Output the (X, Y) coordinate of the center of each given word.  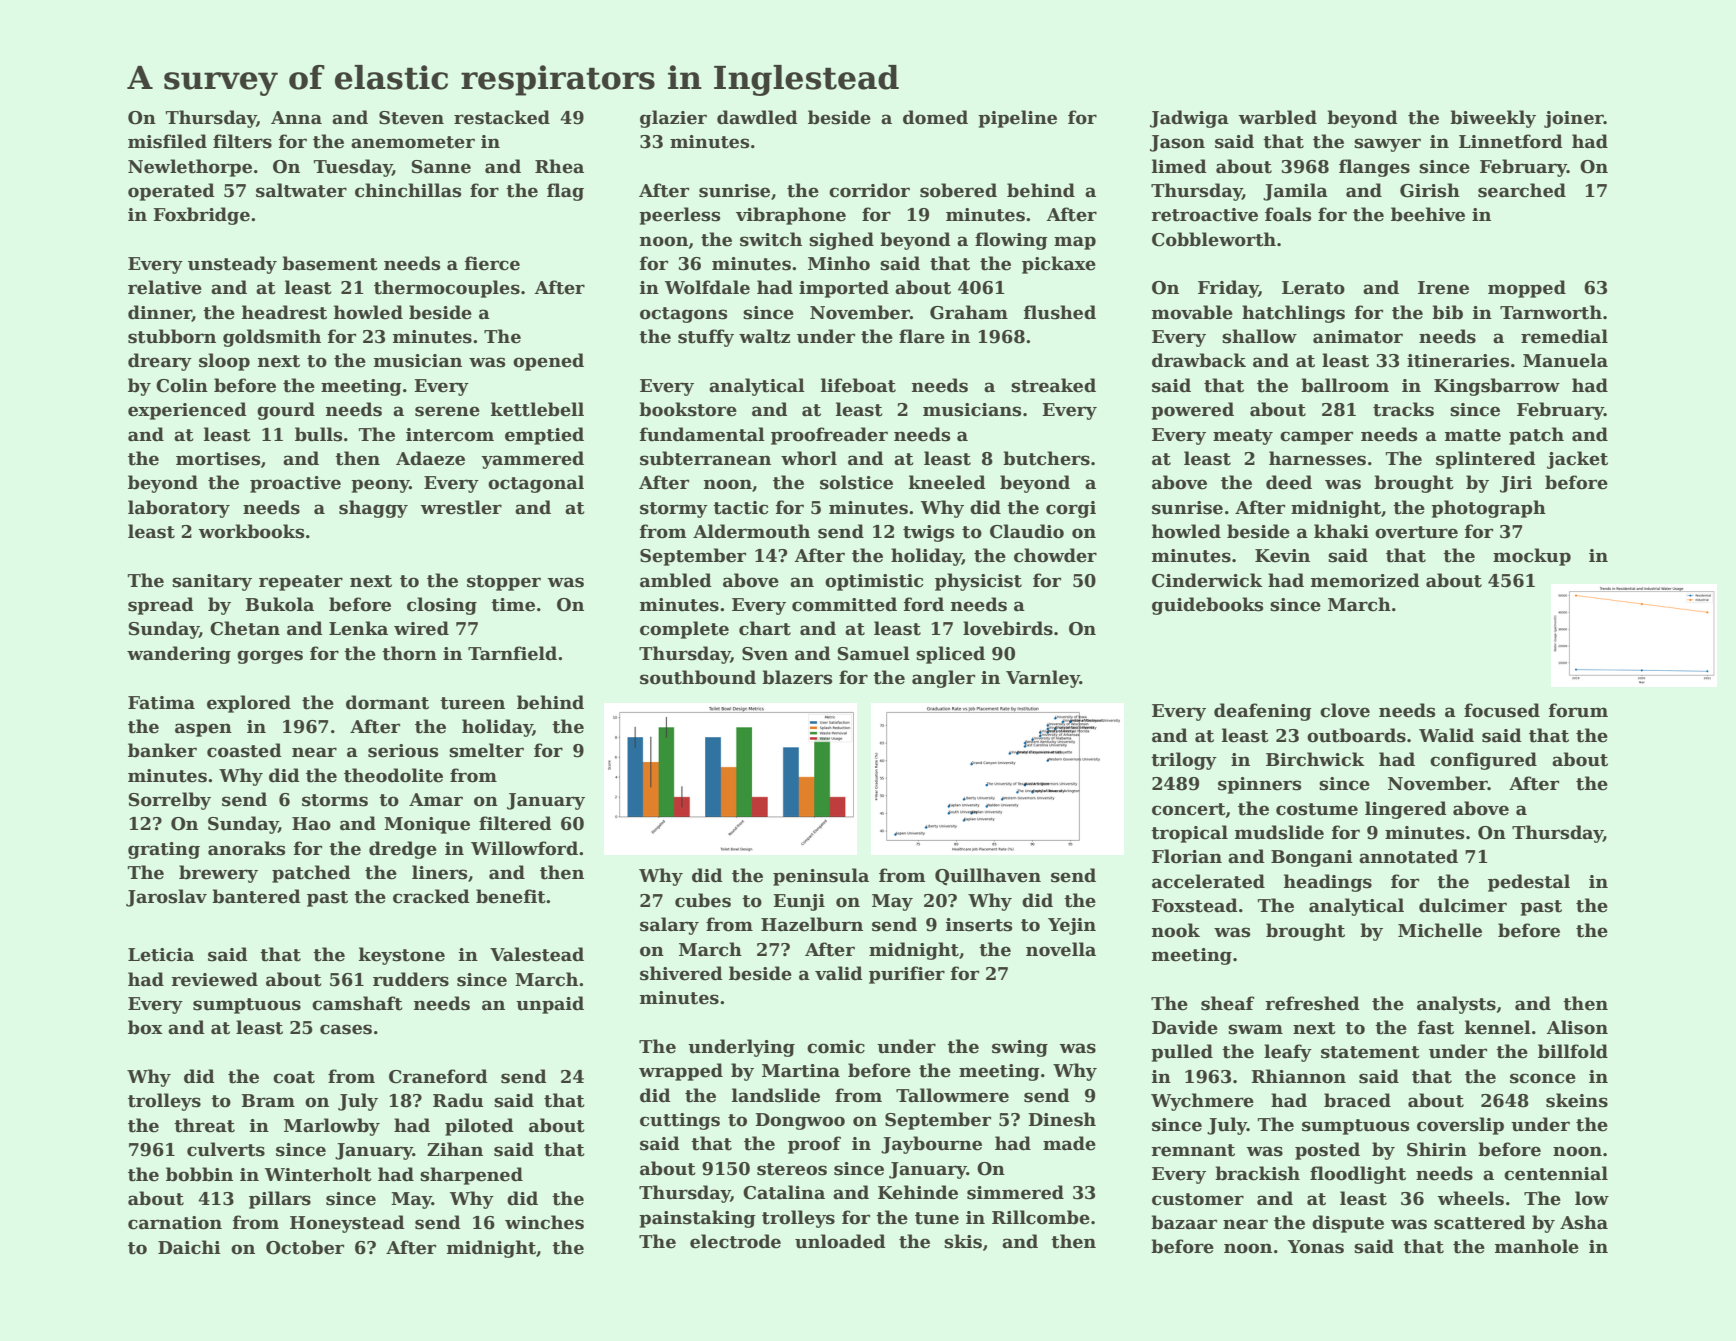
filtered (515, 823)
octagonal (536, 484)
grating (164, 850)
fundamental (702, 434)
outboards (1356, 735)
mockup (1532, 557)
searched (1522, 190)
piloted (479, 1127)
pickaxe (1059, 265)
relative (165, 287)
